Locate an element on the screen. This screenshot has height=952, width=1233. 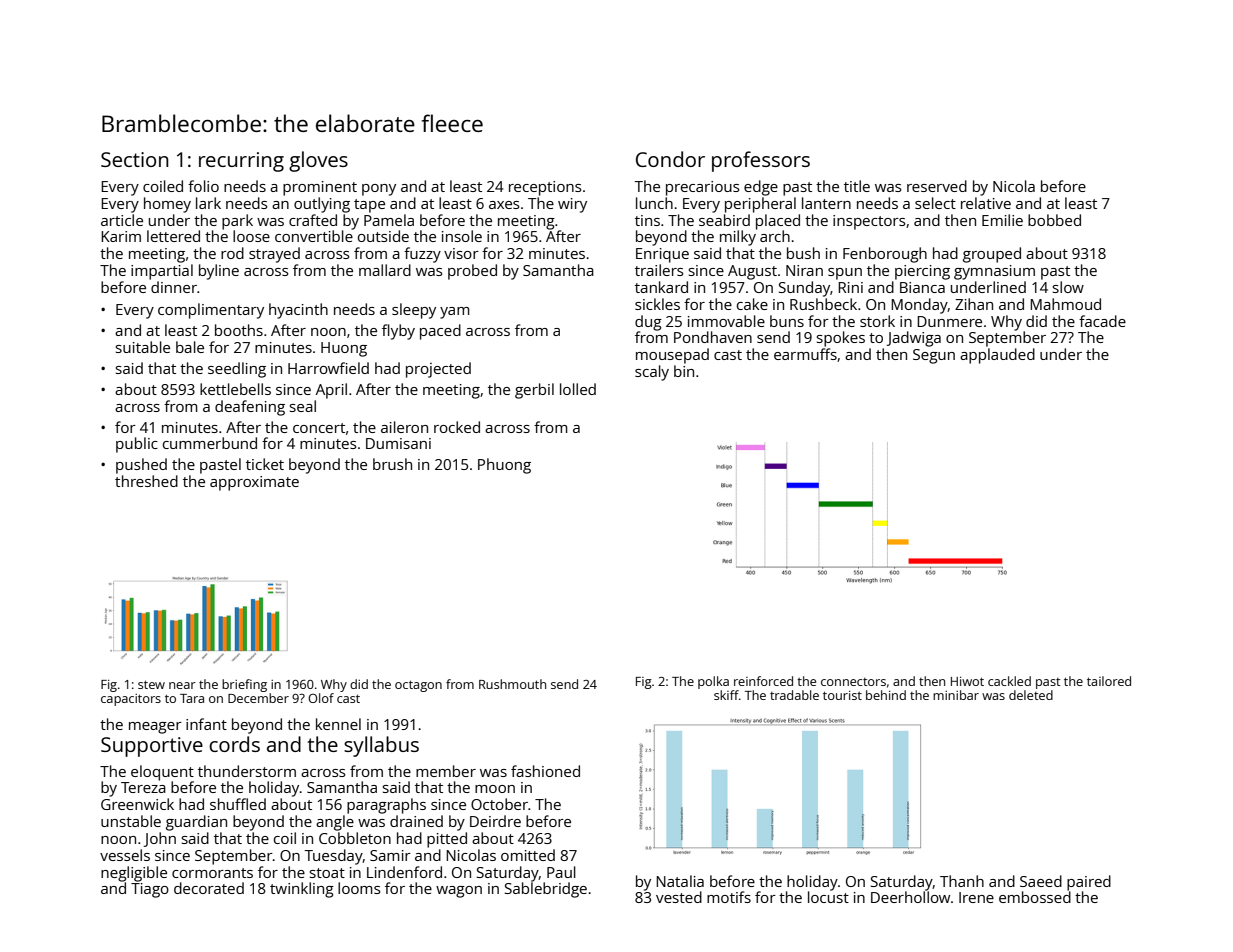
polka is located at coordinates (713, 682).
